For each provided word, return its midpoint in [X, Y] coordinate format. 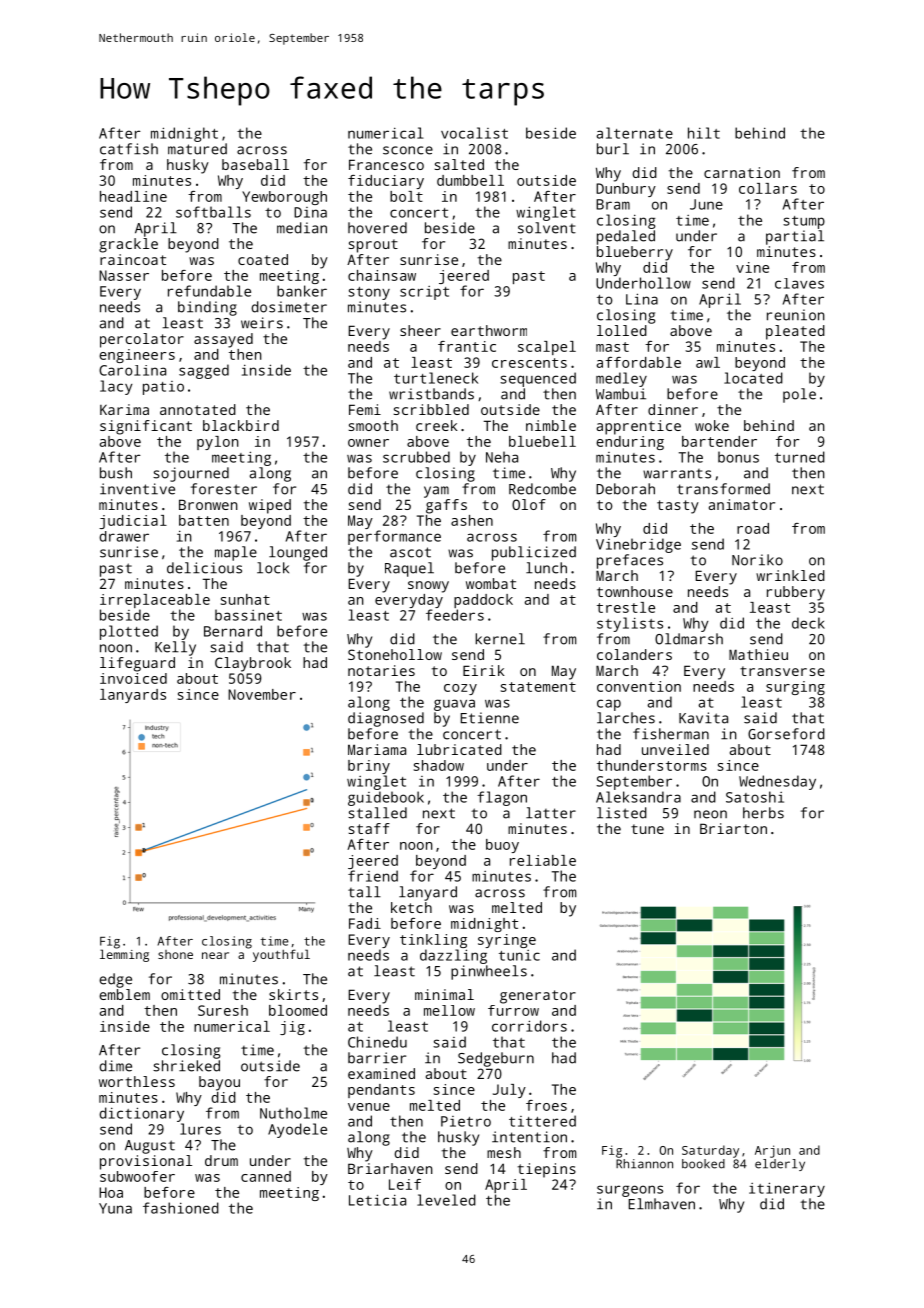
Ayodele [297, 1130]
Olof [529, 504]
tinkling [433, 941]
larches [626, 718]
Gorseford [786, 734]
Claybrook [253, 664]
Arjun [772, 1151]
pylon [218, 443]
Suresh [223, 1010]
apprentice [639, 427]
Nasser [124, 275]
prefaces [630, 561]
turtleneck [436, 378]
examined [381, 1073]
